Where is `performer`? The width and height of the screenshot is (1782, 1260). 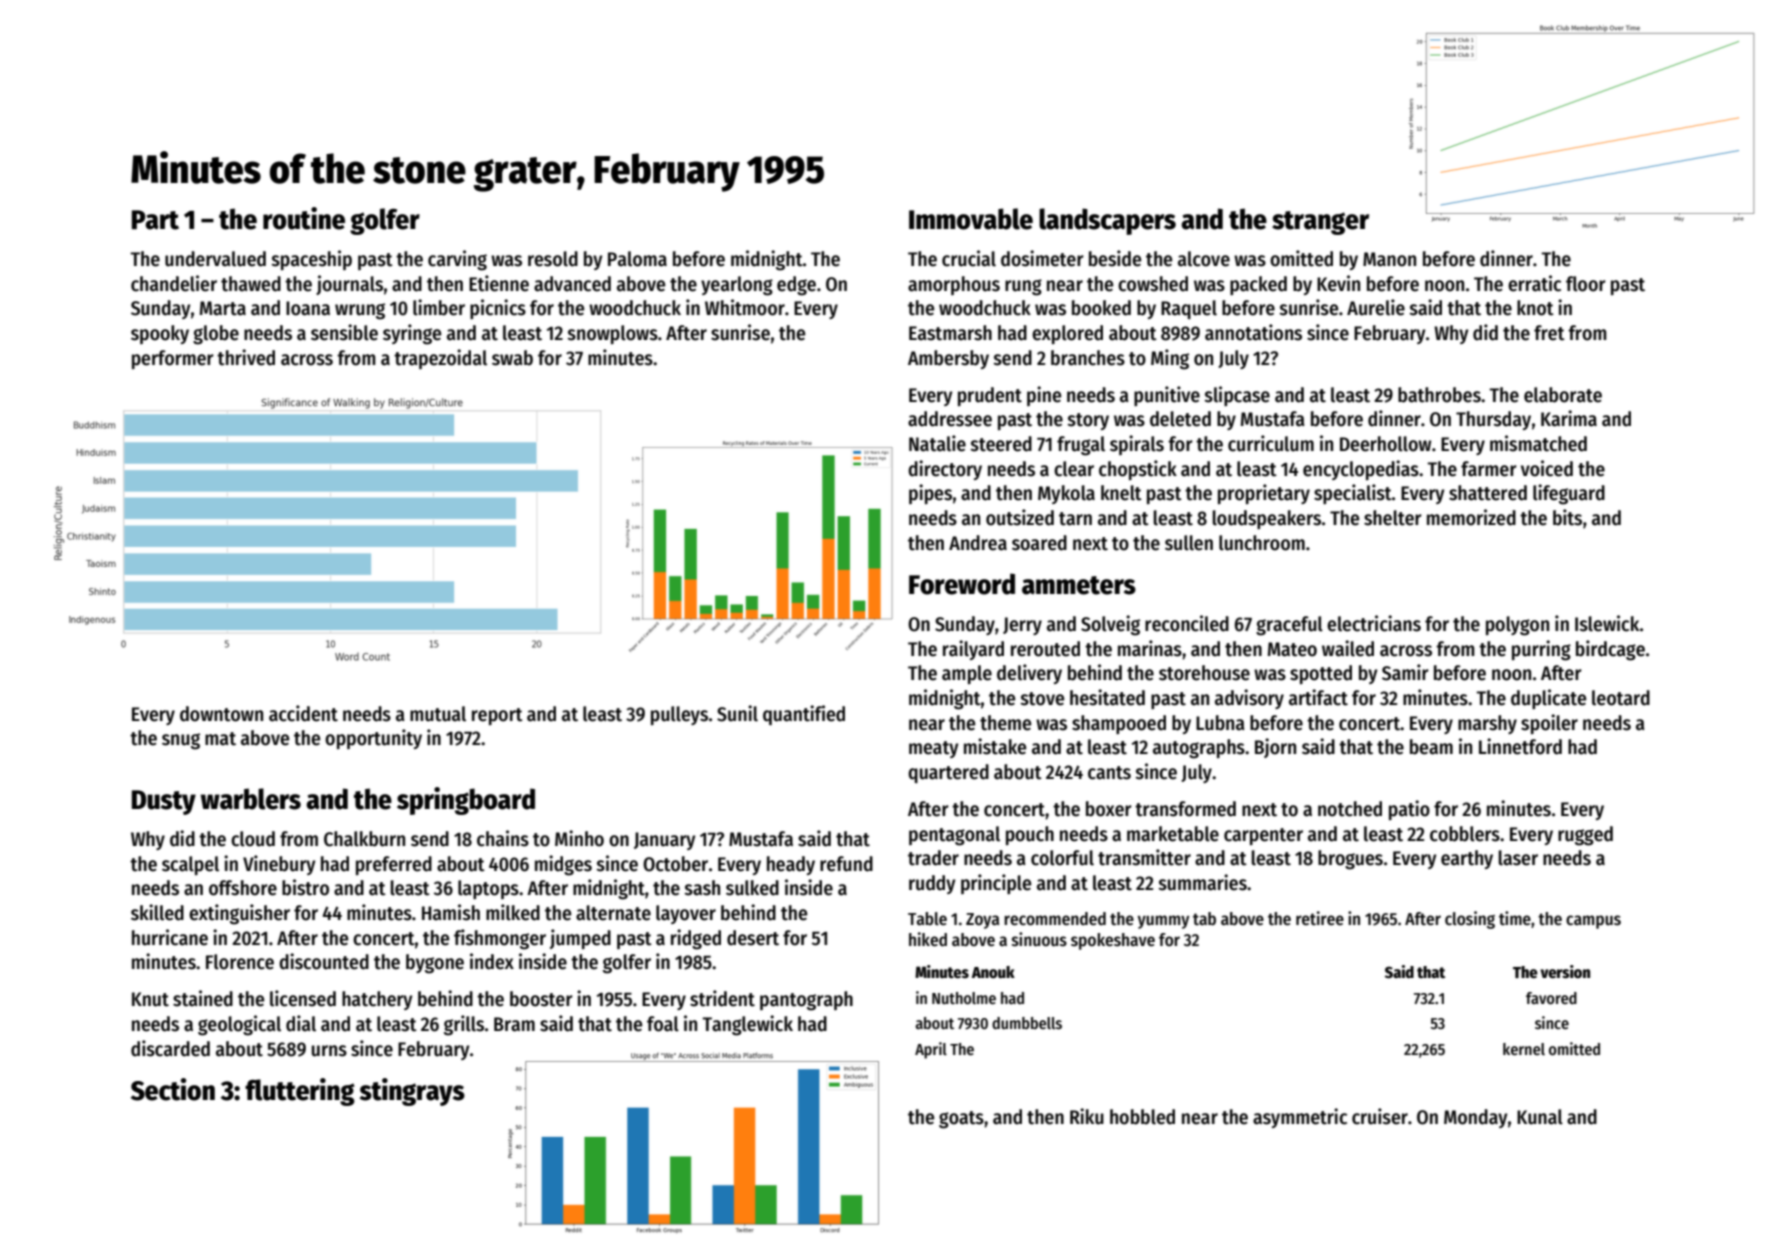
performer is located at coordinates (173, 359).
